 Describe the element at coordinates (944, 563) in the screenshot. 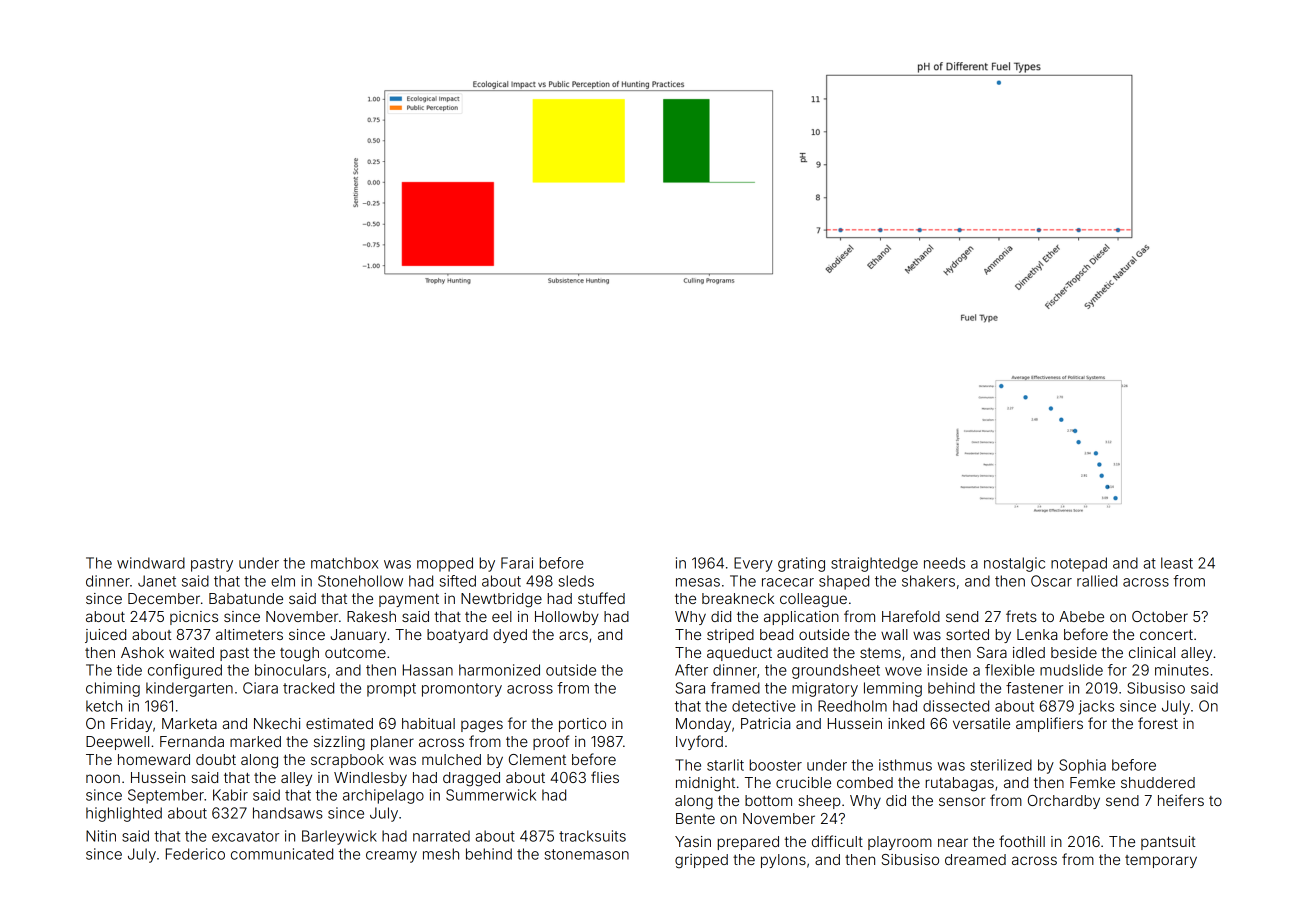

I see `needs` at that location.
